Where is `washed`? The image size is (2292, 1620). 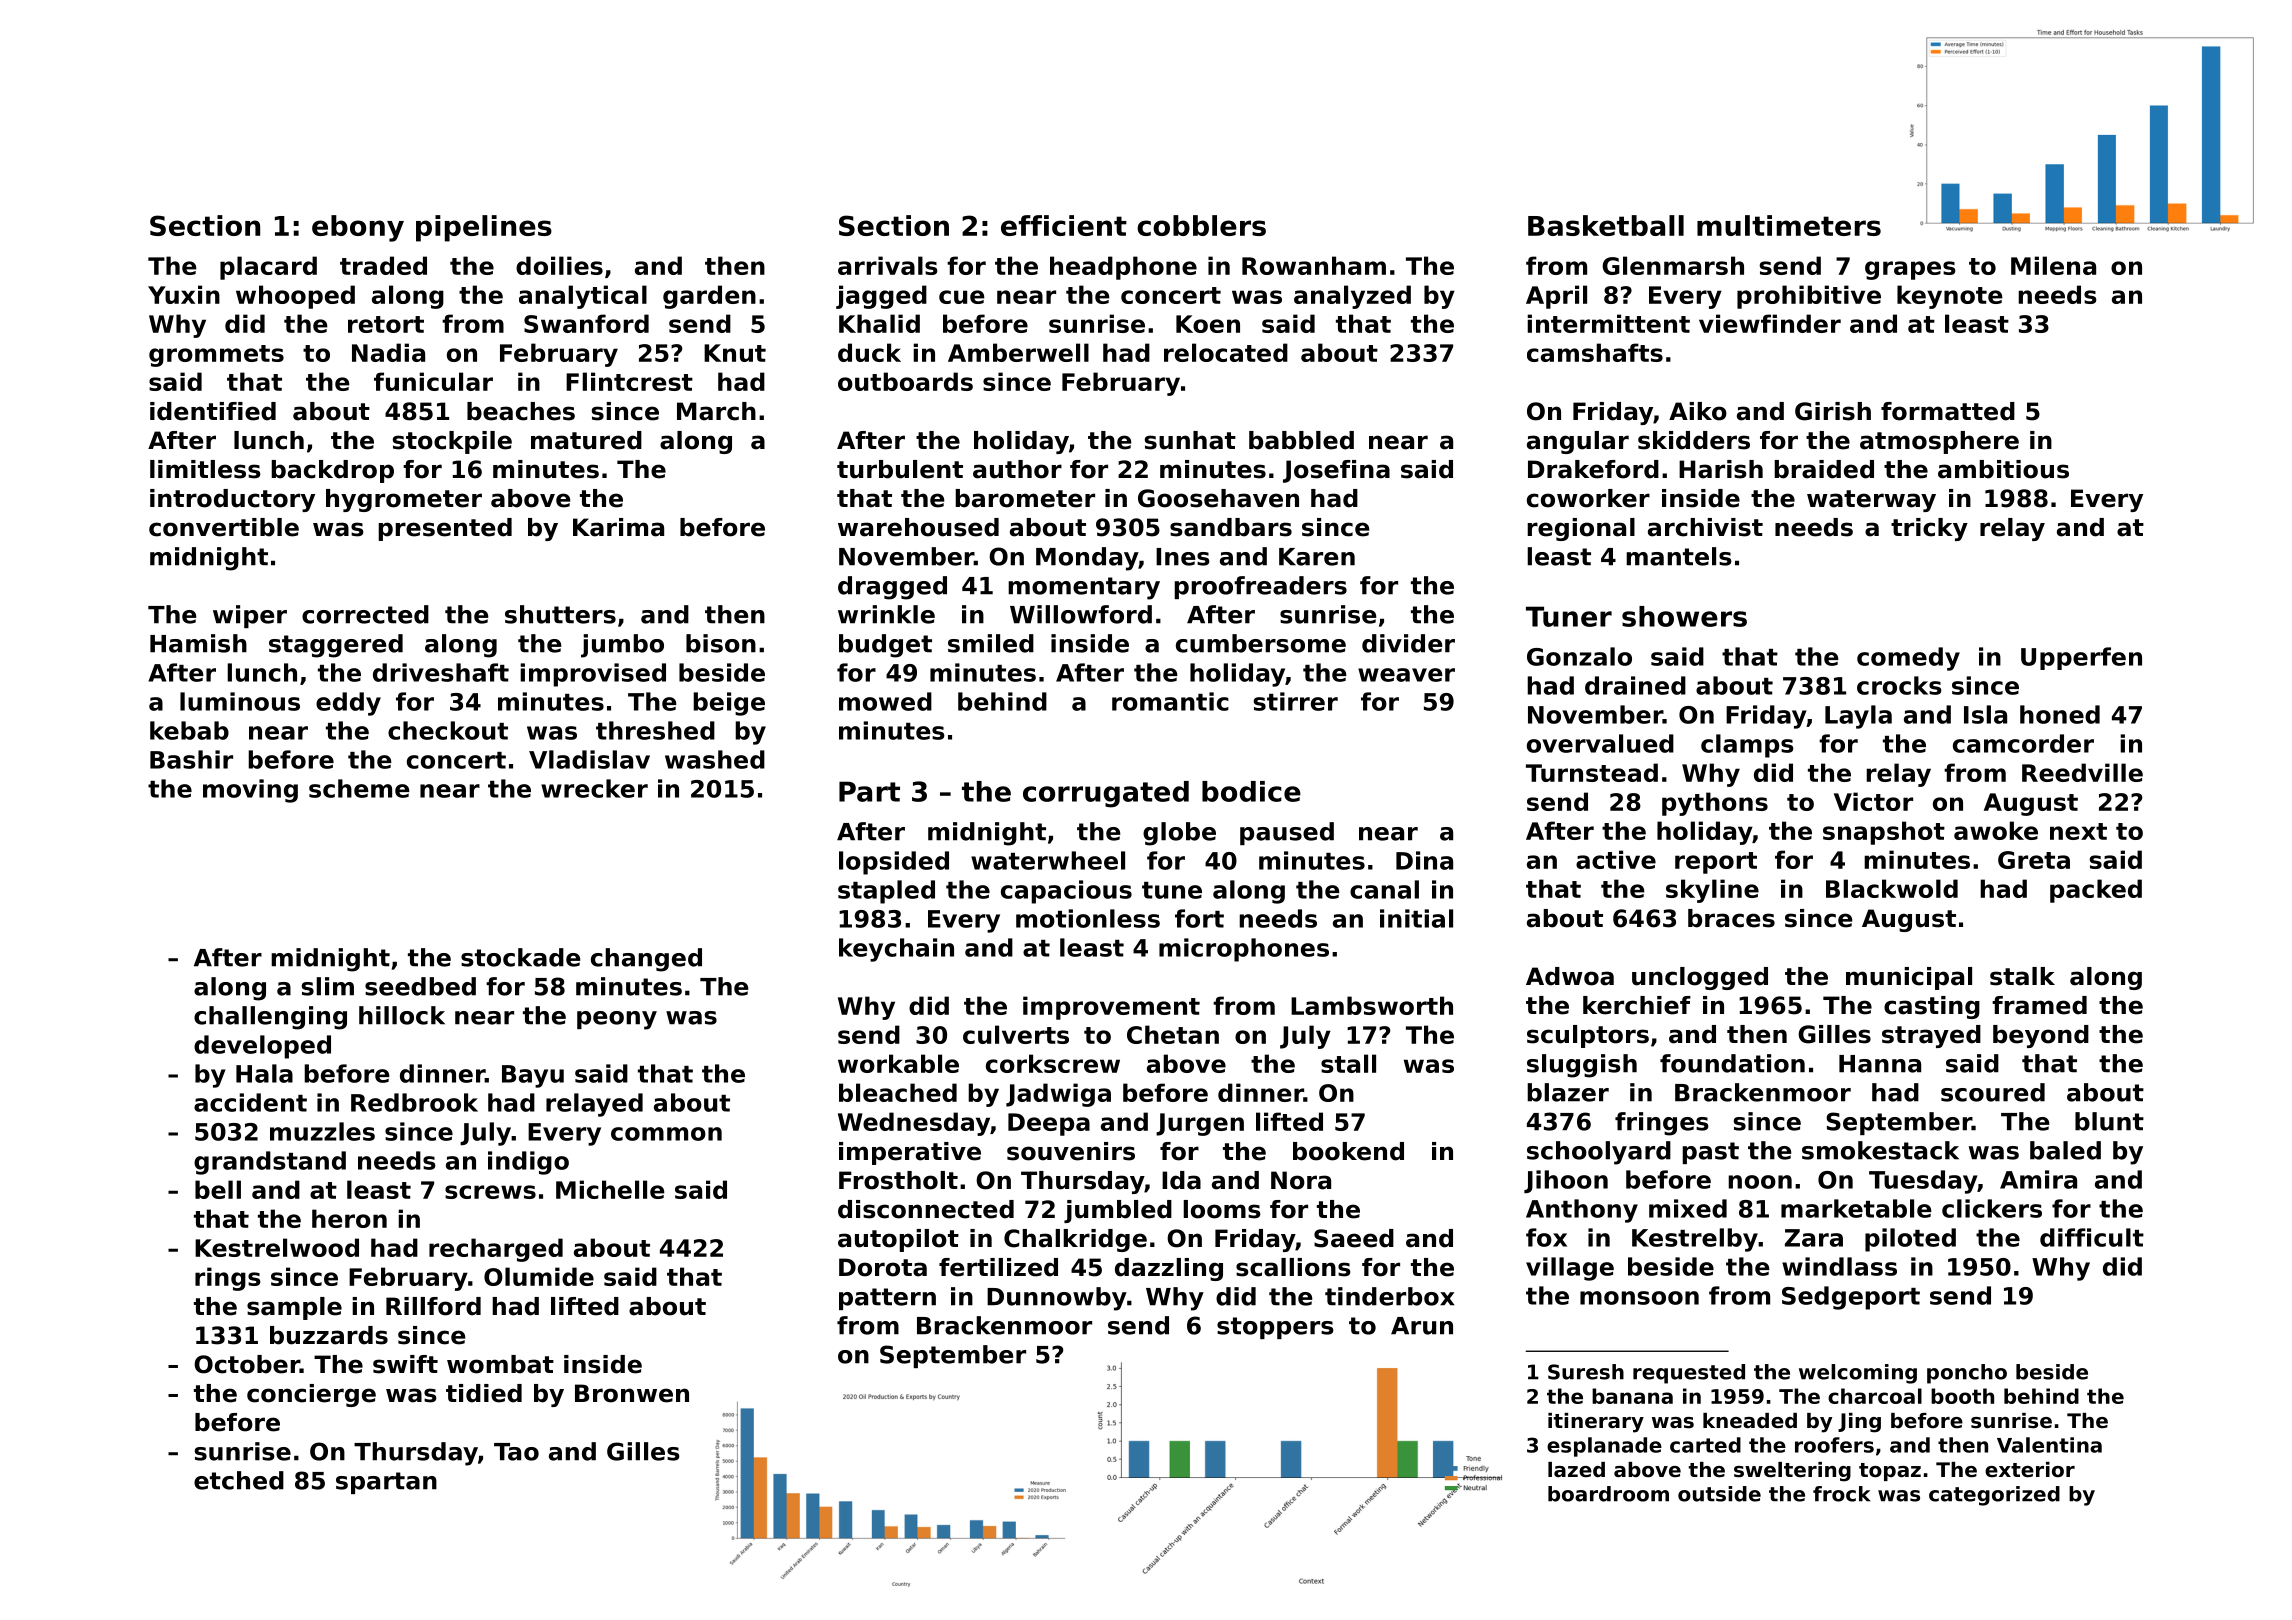 washed is located at coordinates (715, 759).
